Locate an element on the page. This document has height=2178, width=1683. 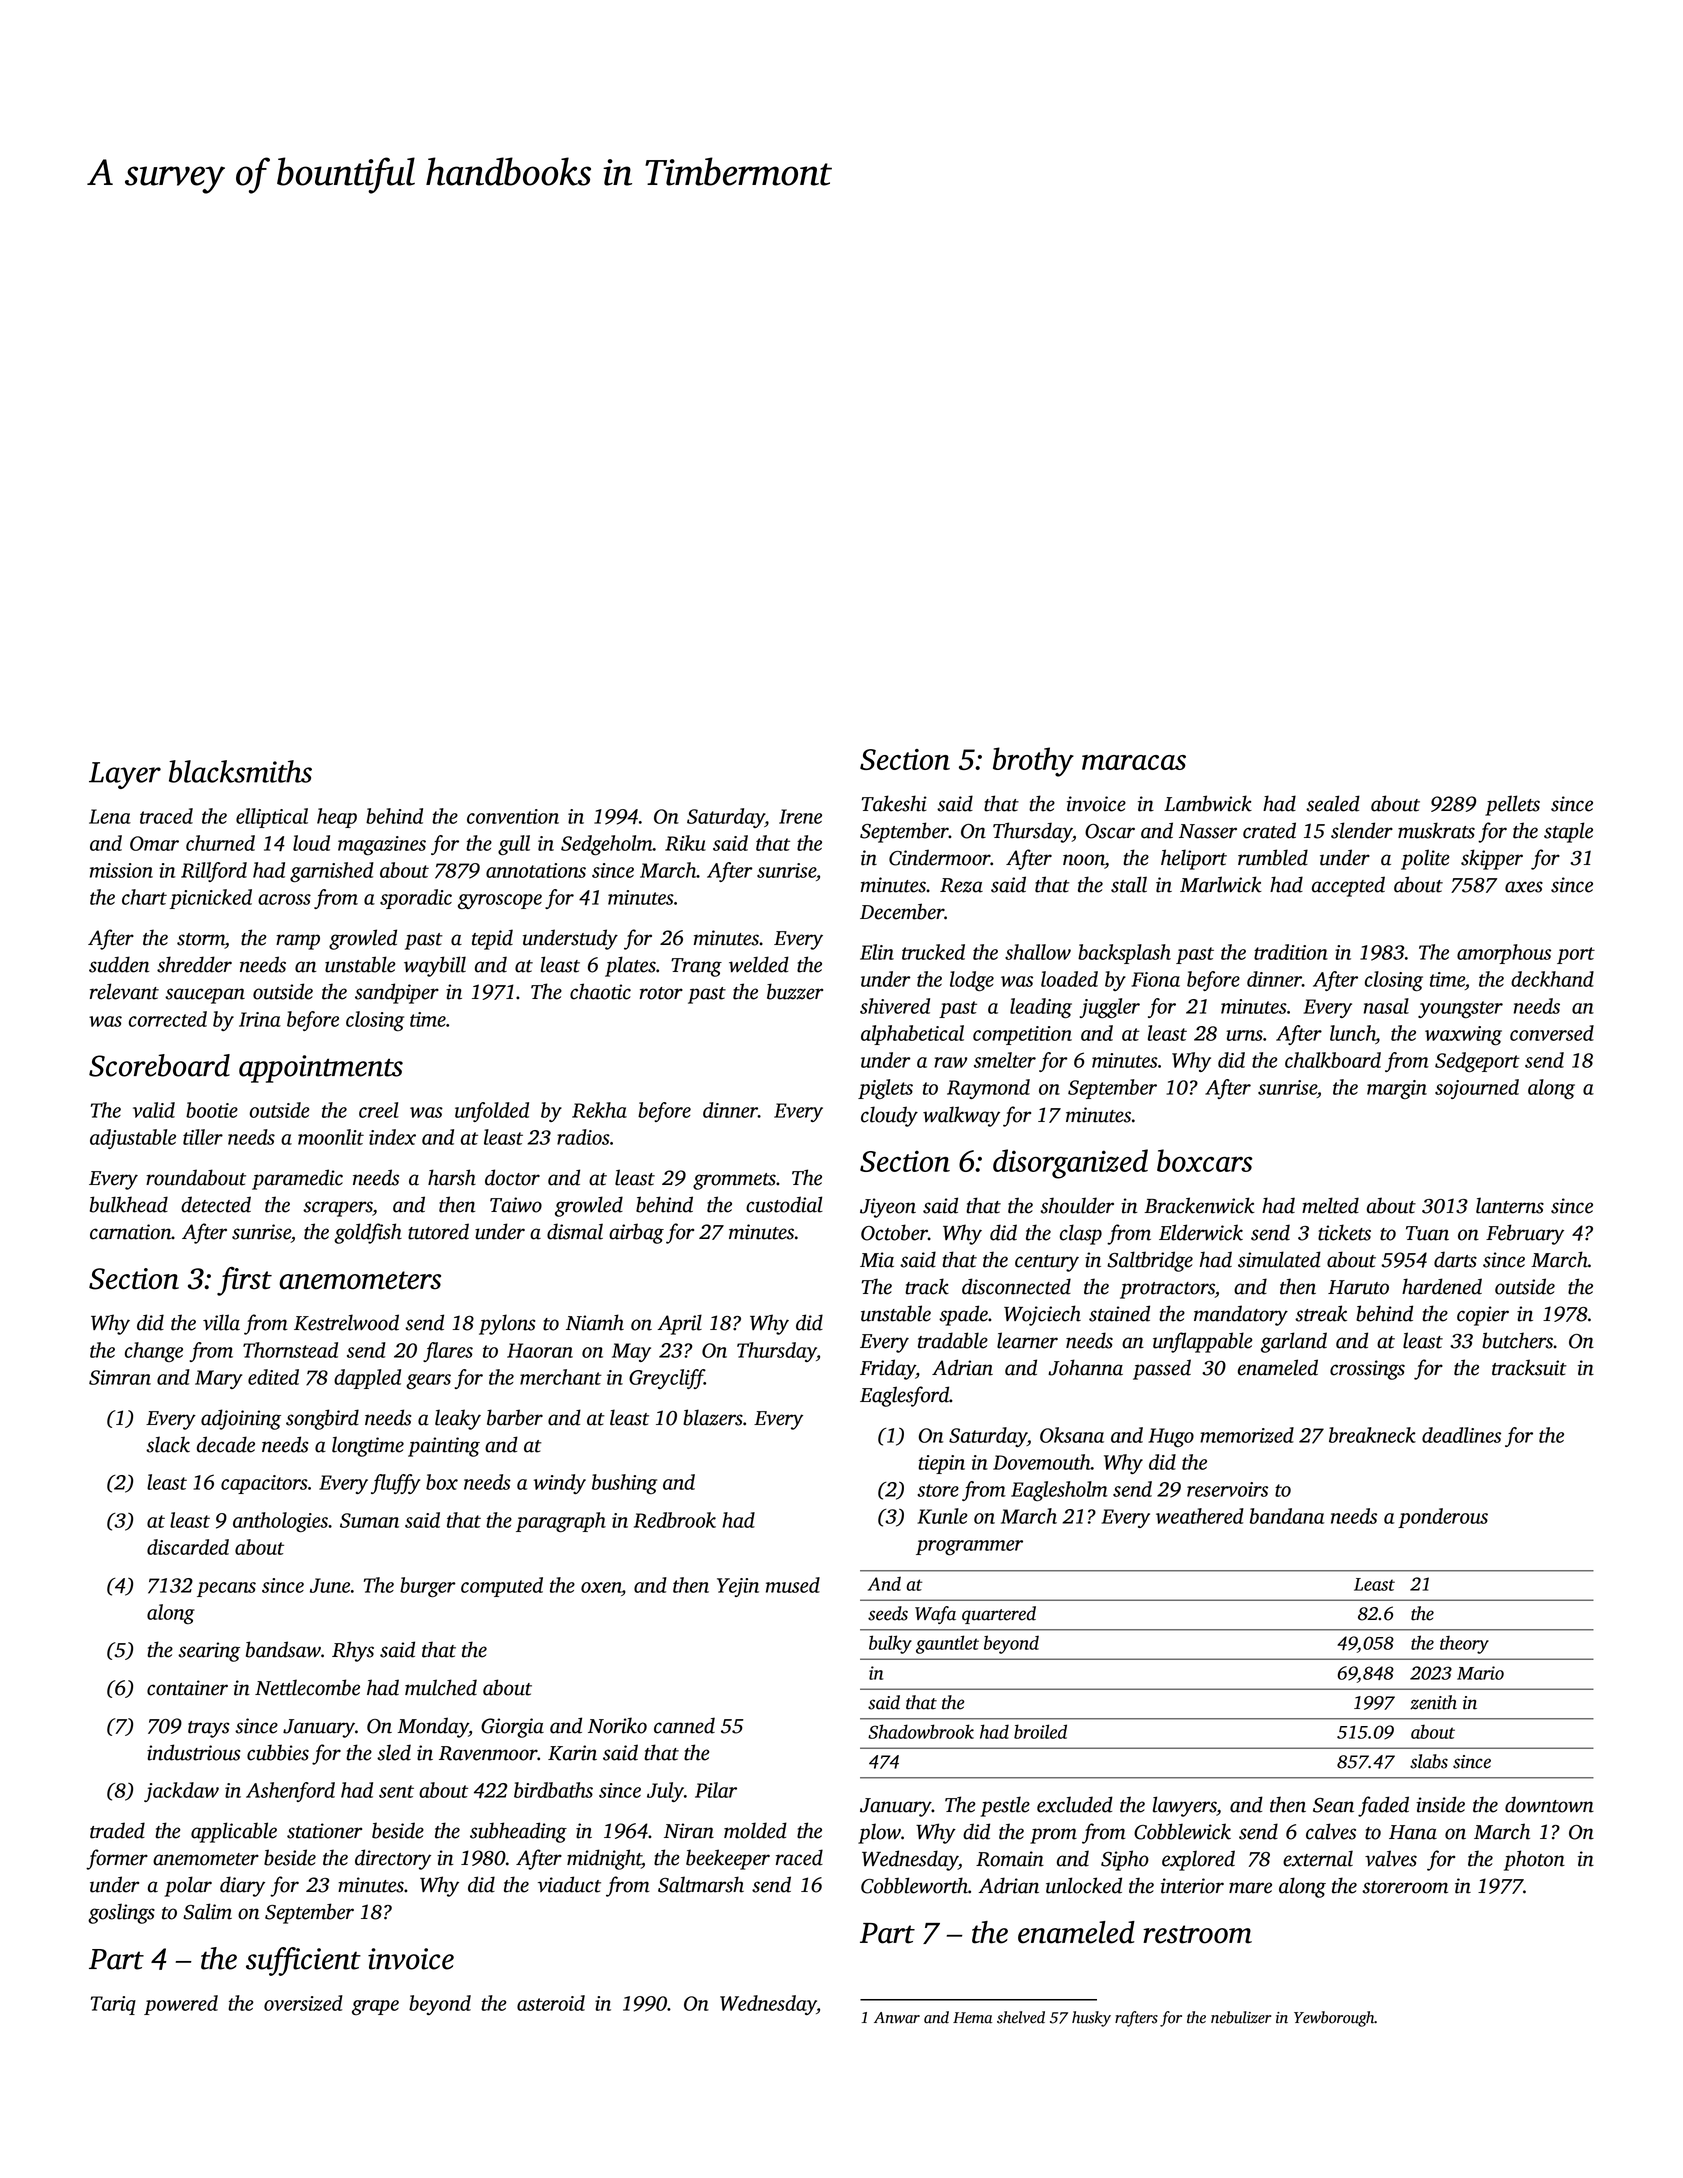
Yewborough is located at coordinates (1334, 2019).
